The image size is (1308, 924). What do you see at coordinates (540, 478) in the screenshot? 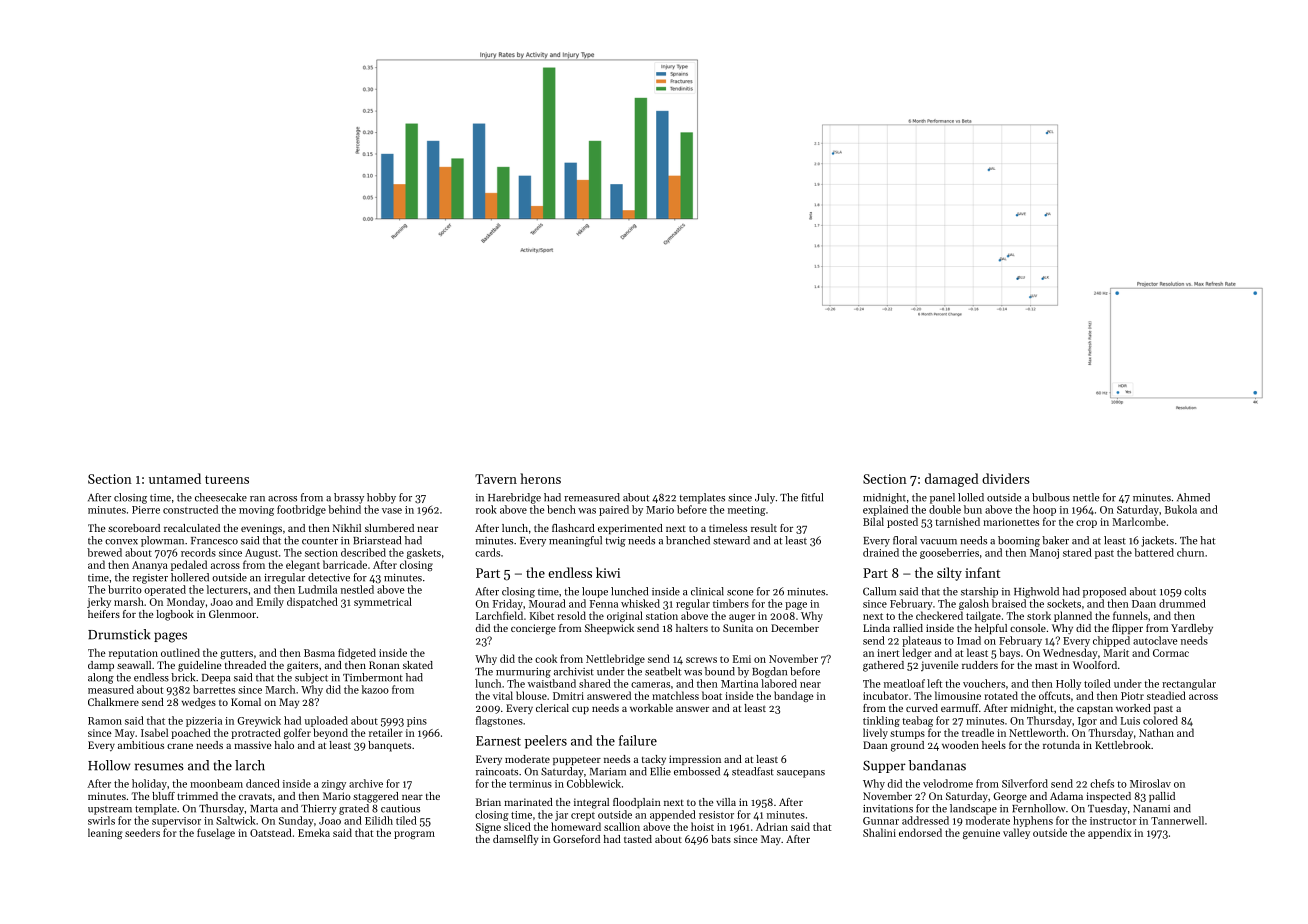
I see `herons` at bounding box center [540, 478].
